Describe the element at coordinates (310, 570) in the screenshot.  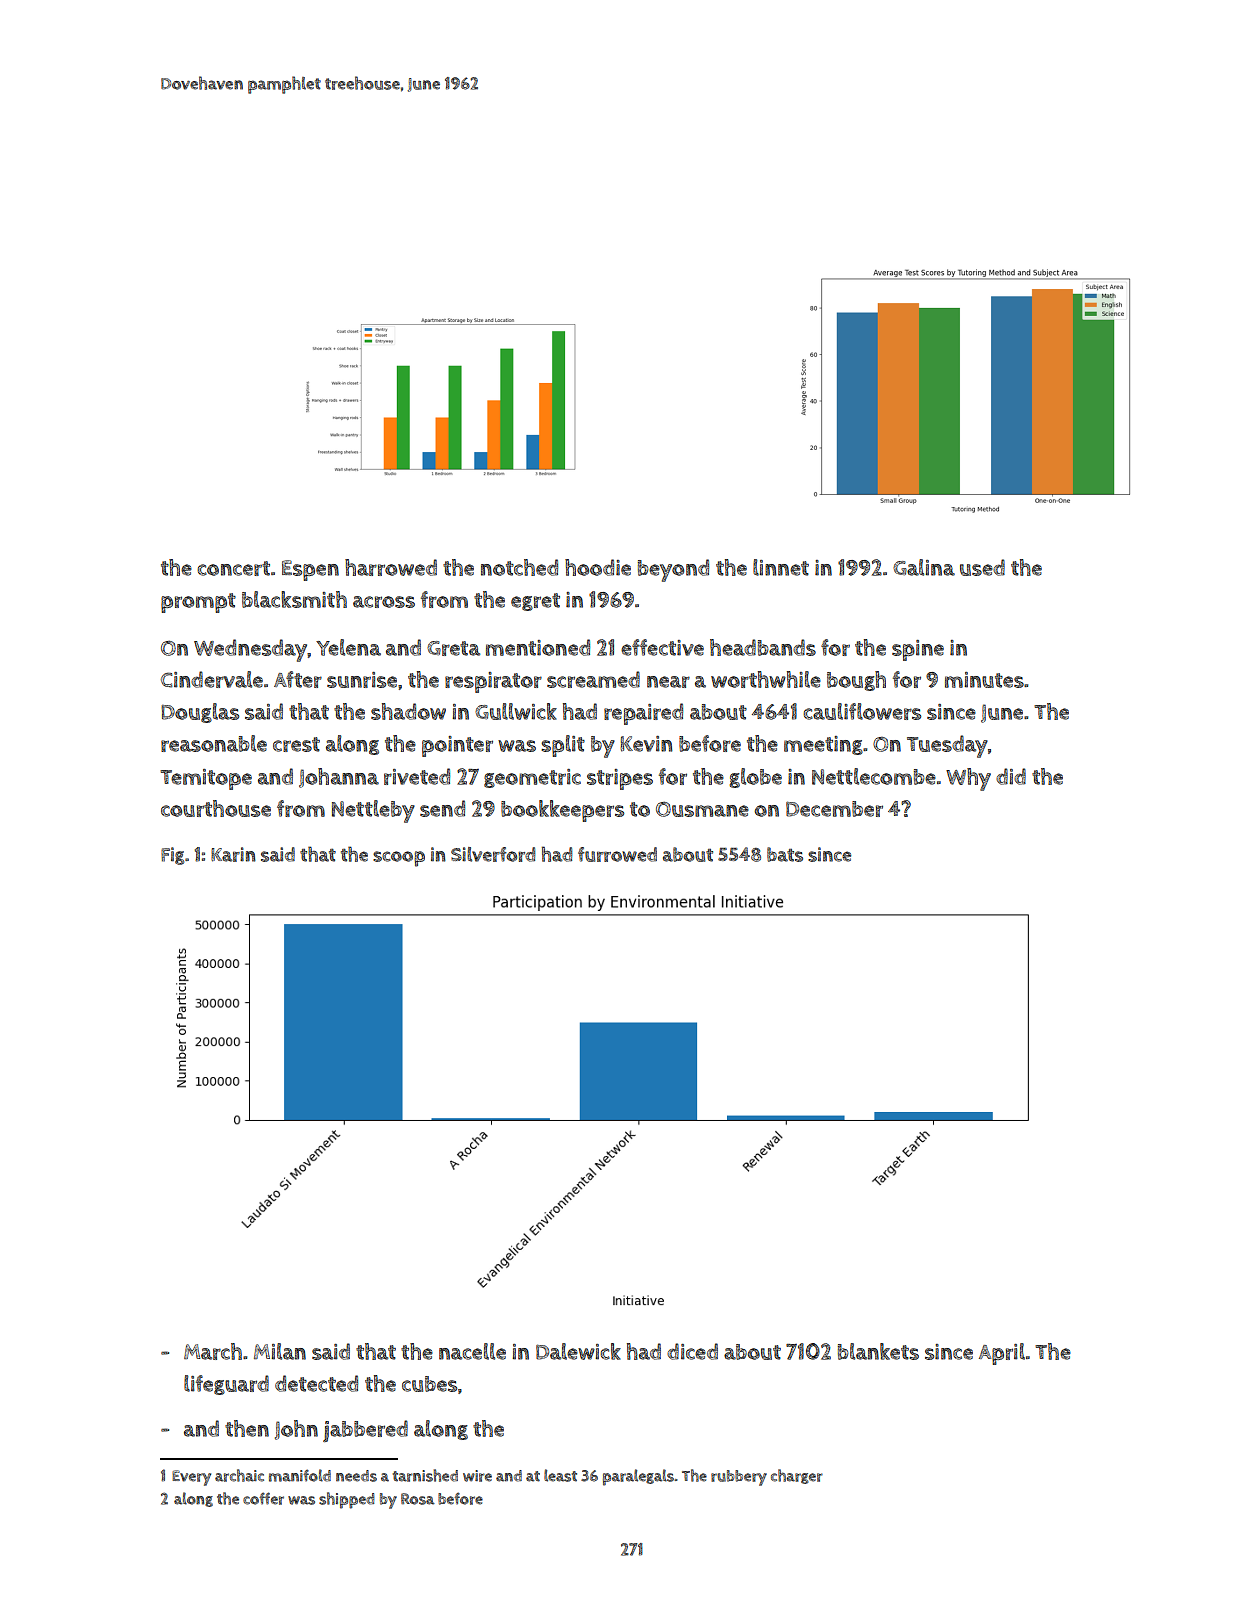
I see `Espen` at that location.
